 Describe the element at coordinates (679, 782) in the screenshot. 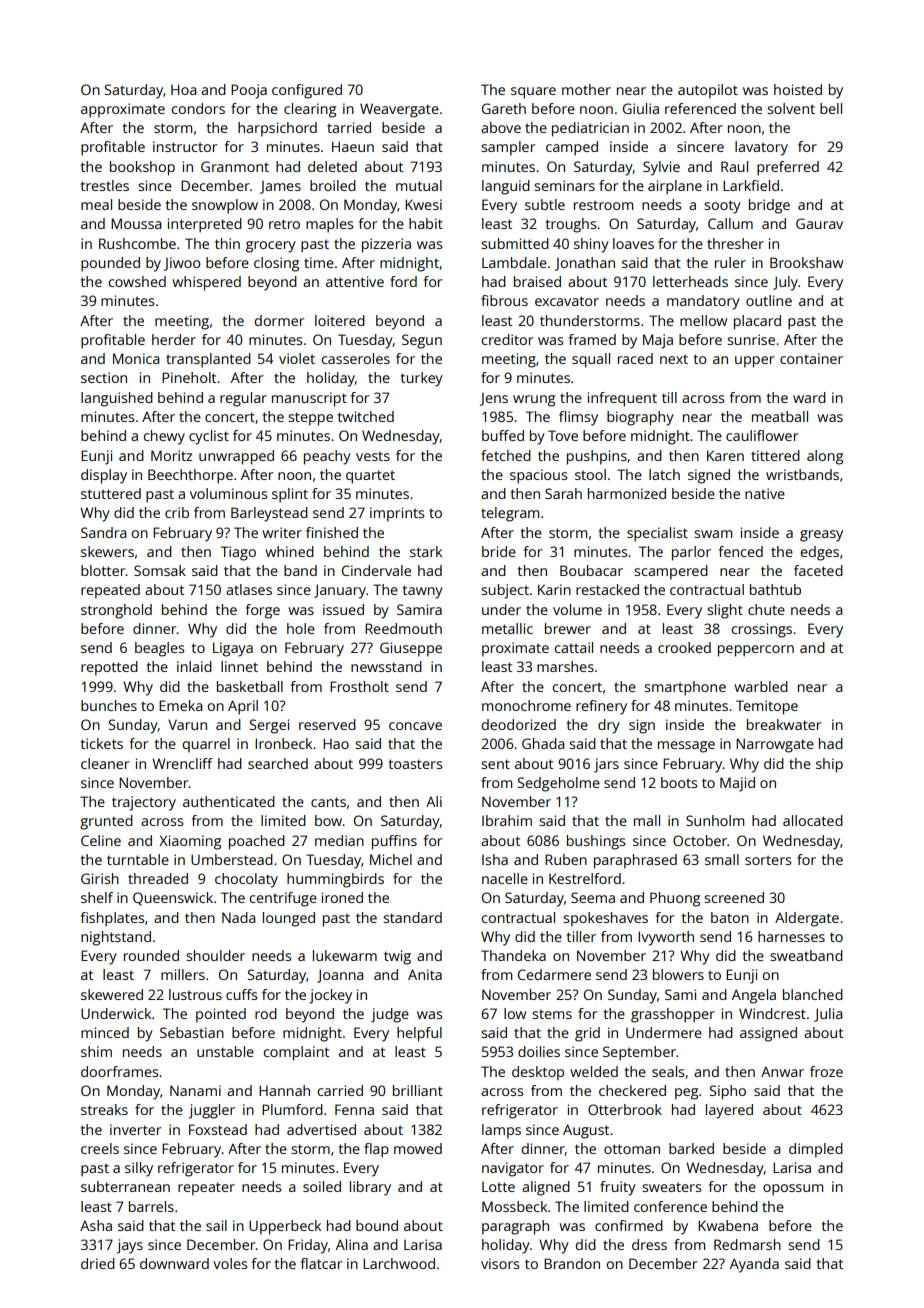

I see `boots` at that location.
